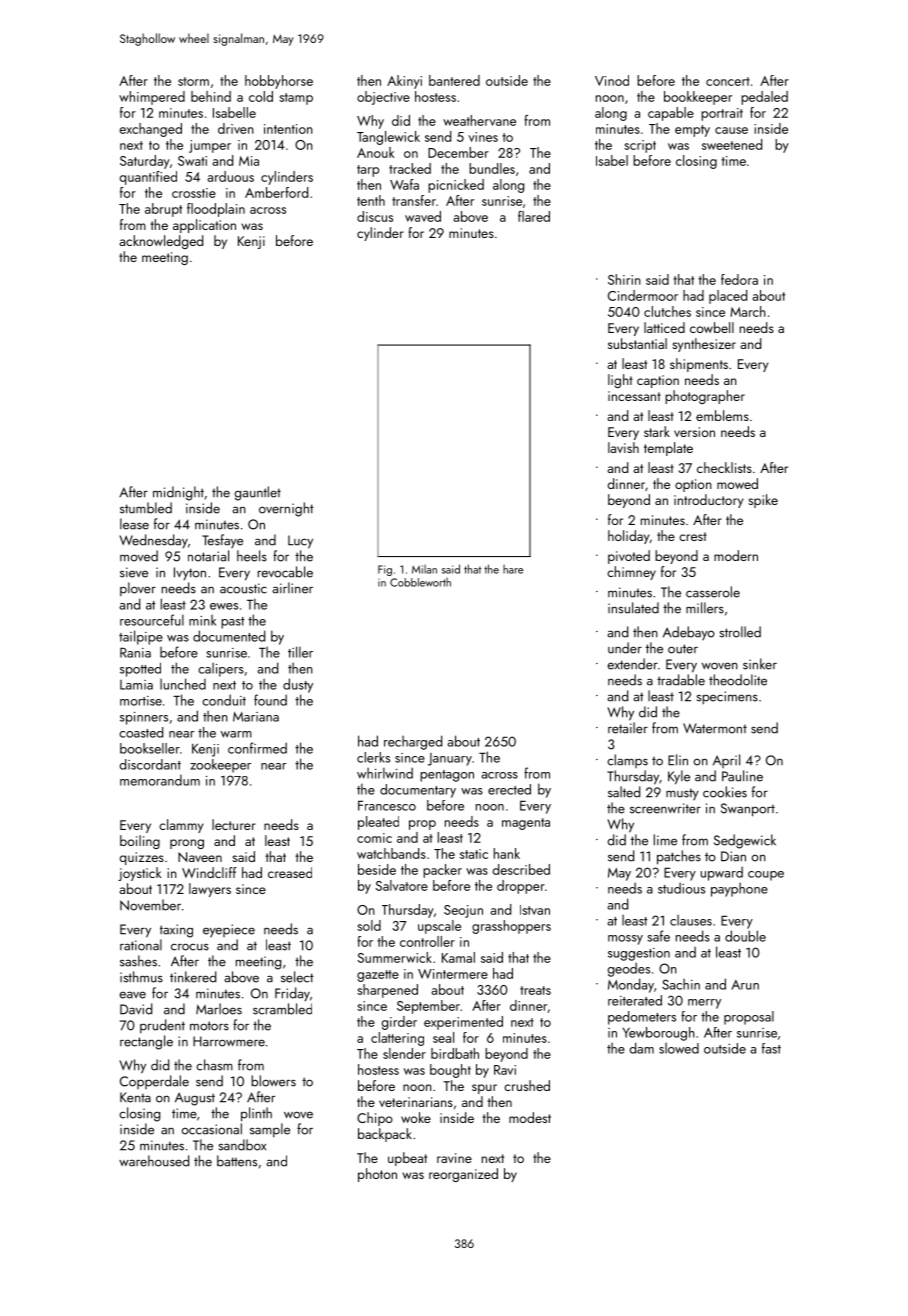  What do you see at coordinates (237, 1161) in the screenshot?
I see `battens` at bounding box center [237, 1161].
